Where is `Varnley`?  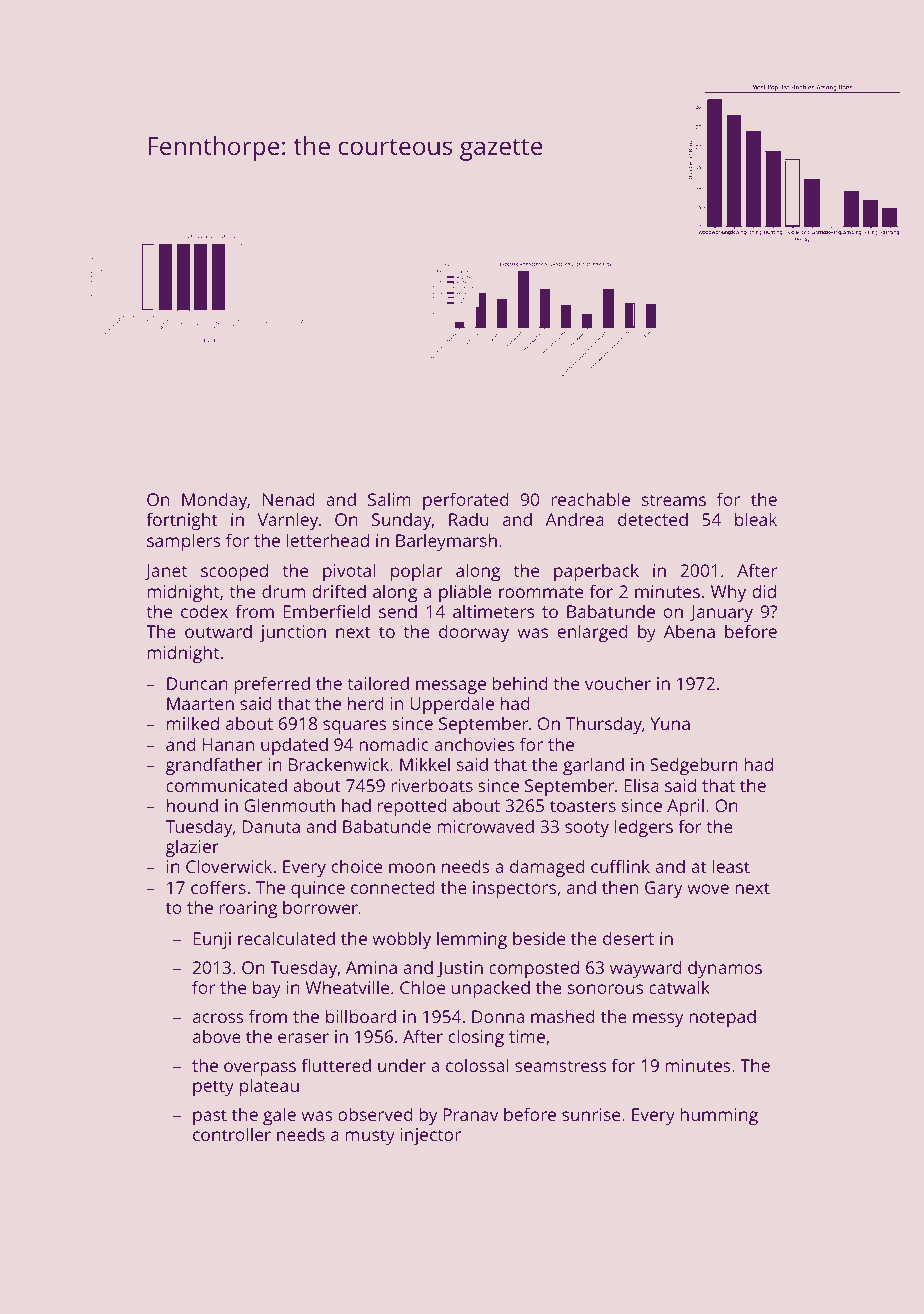 Varnley is located at coordinates (288, 521).
